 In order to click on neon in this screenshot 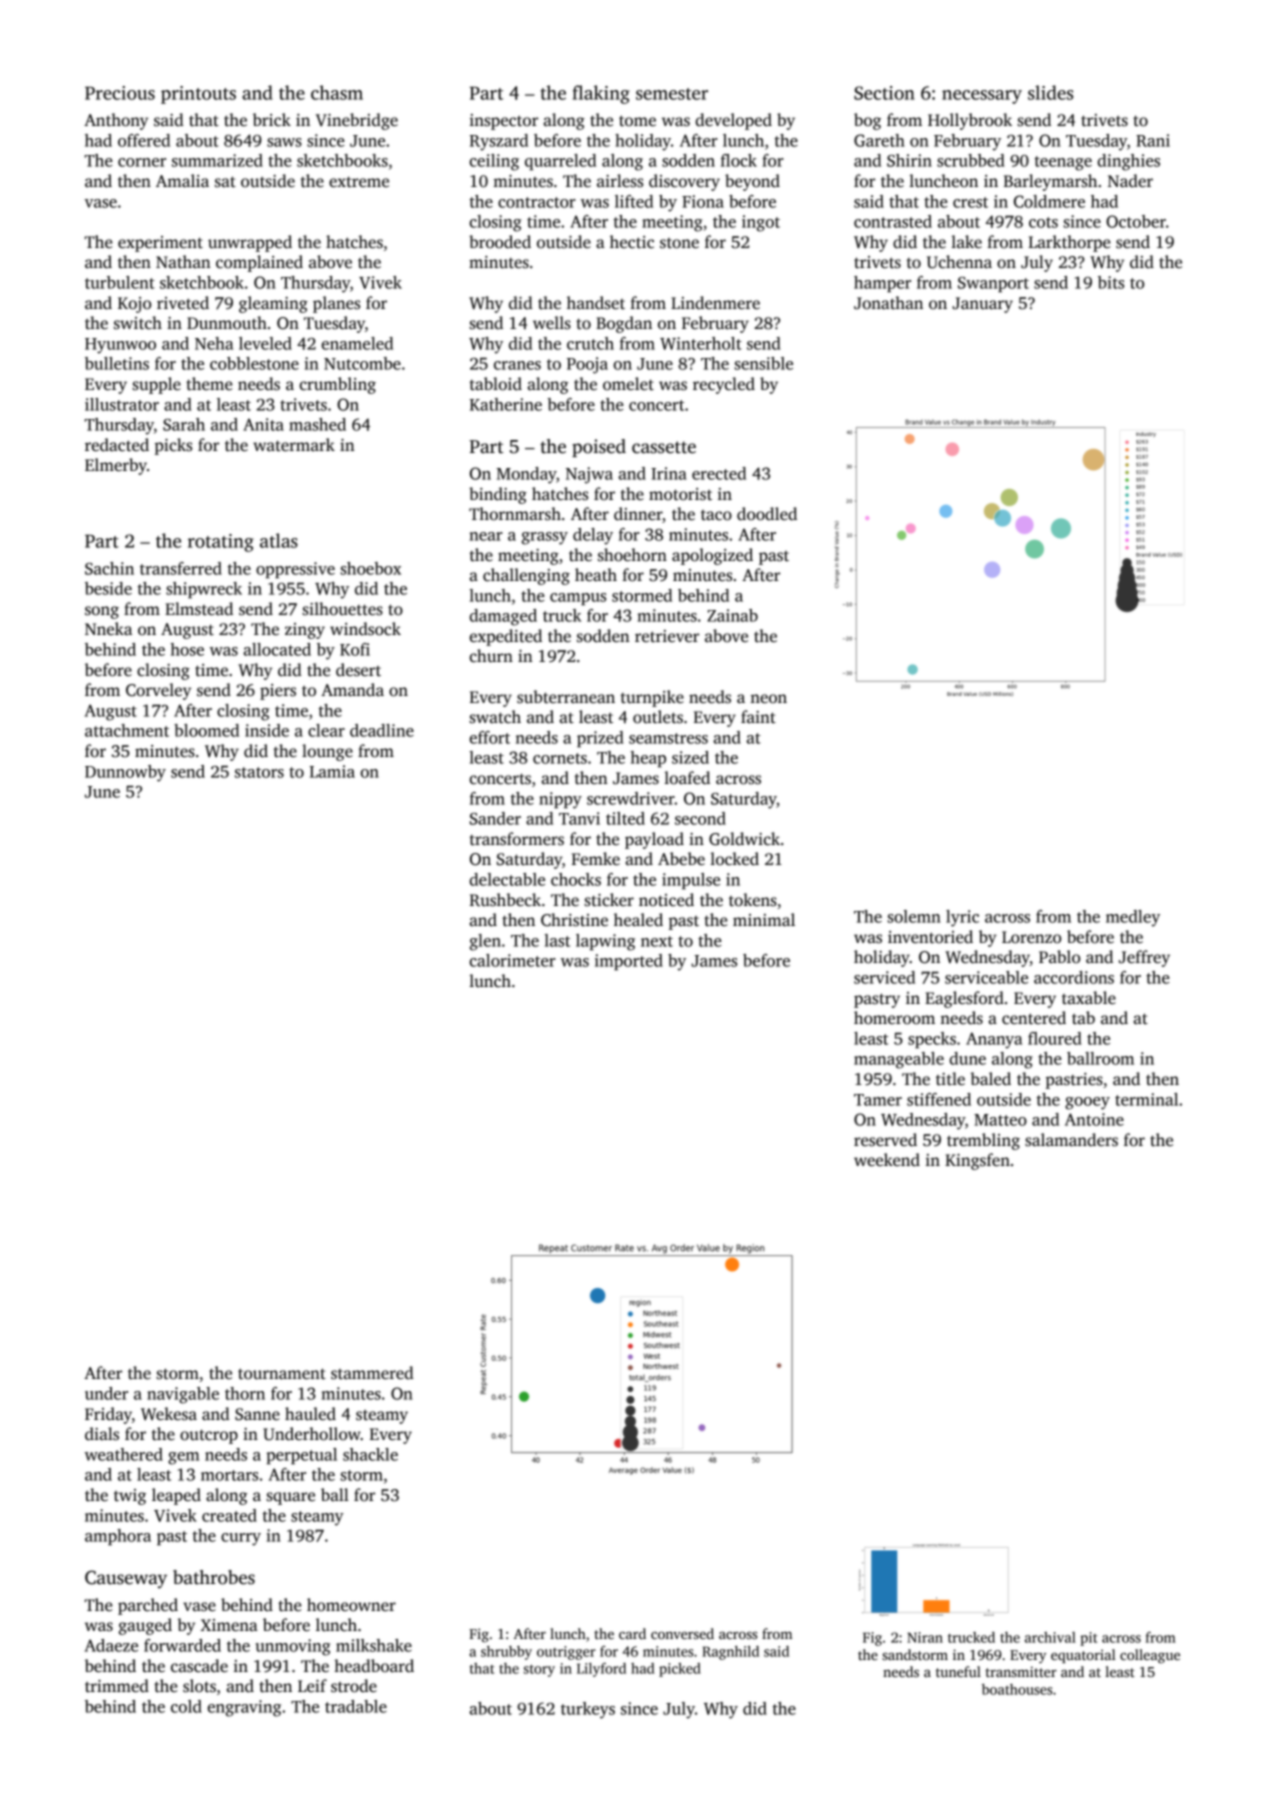, I will do `click(768, 699)`.
